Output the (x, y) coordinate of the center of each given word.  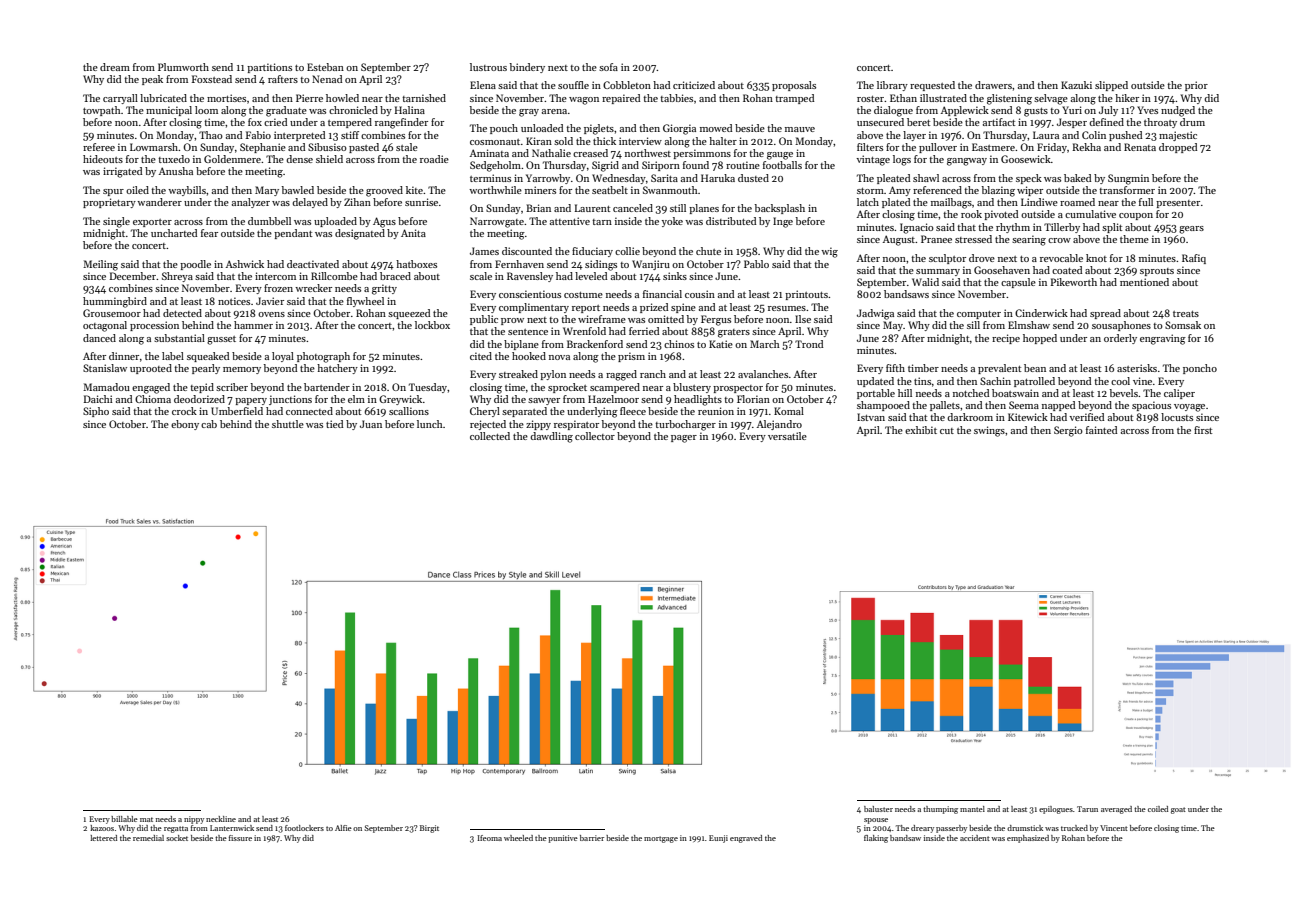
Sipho (96, 412)
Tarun (1087, 809)
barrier (592, 838)
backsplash (780, 209)
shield (329, 159)
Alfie (343, 828)
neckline (221, 819)
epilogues (1056, 810)
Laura (1046, 135)
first (1203, 430)
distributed (731, 221)
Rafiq (1194, 259)
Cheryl (485, 412)
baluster (878, 809)
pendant (293, 234)
